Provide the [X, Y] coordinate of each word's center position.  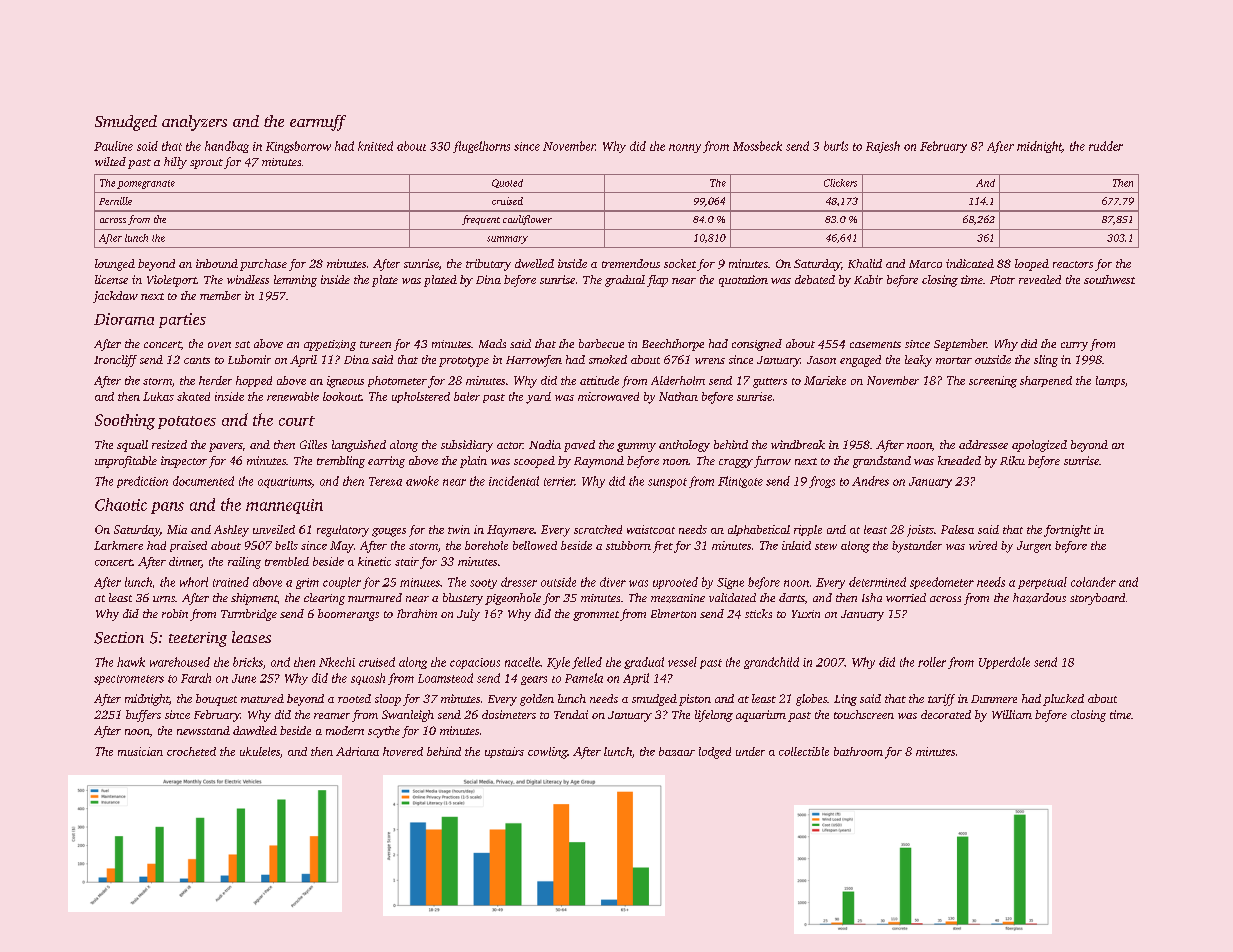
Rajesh [883, 147]
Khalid [865, 263]
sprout [206, 164]
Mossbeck [757, 146]
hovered [403, 751]
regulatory [343, 531]
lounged [115, 265]
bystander [917, 547]
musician [140, 751]
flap [657, 281]
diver [613, 582]
